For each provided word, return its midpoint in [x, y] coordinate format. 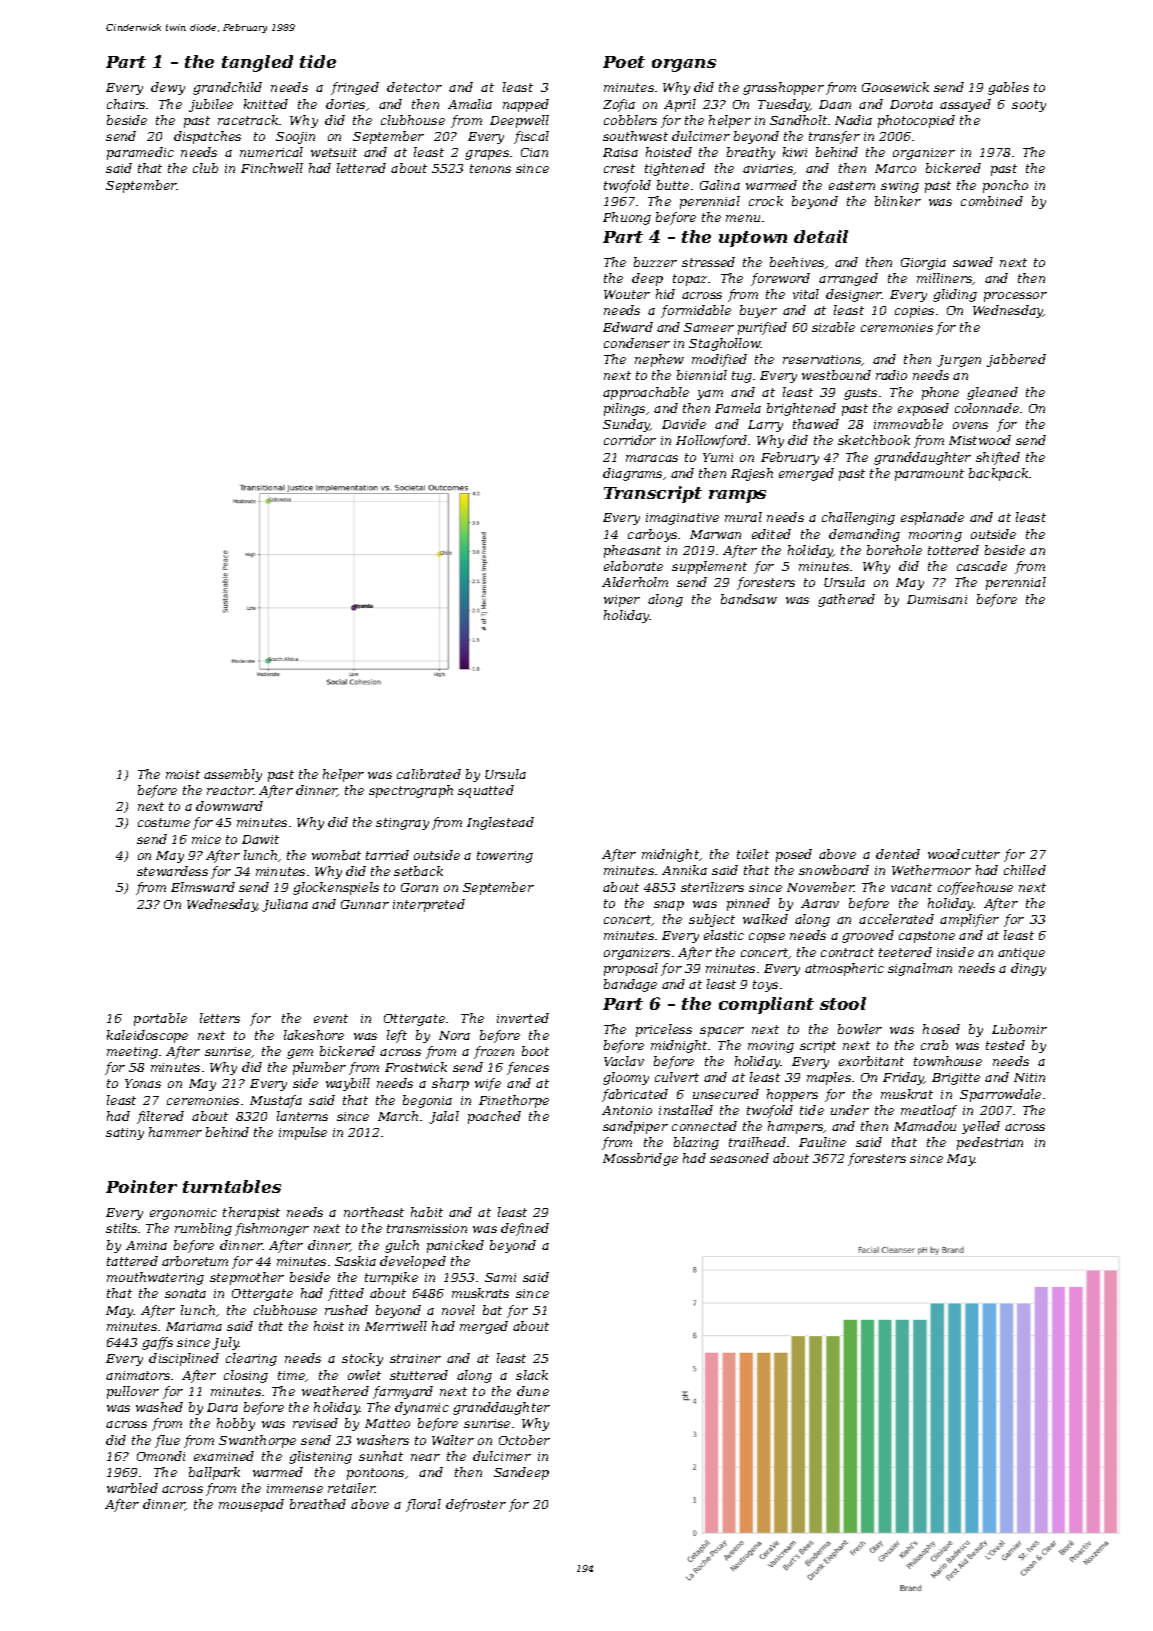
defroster [476, 1505]
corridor [630, 440]
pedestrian [990, 1143]
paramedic [140, 153]
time [292, 1376]
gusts [860, 394]
